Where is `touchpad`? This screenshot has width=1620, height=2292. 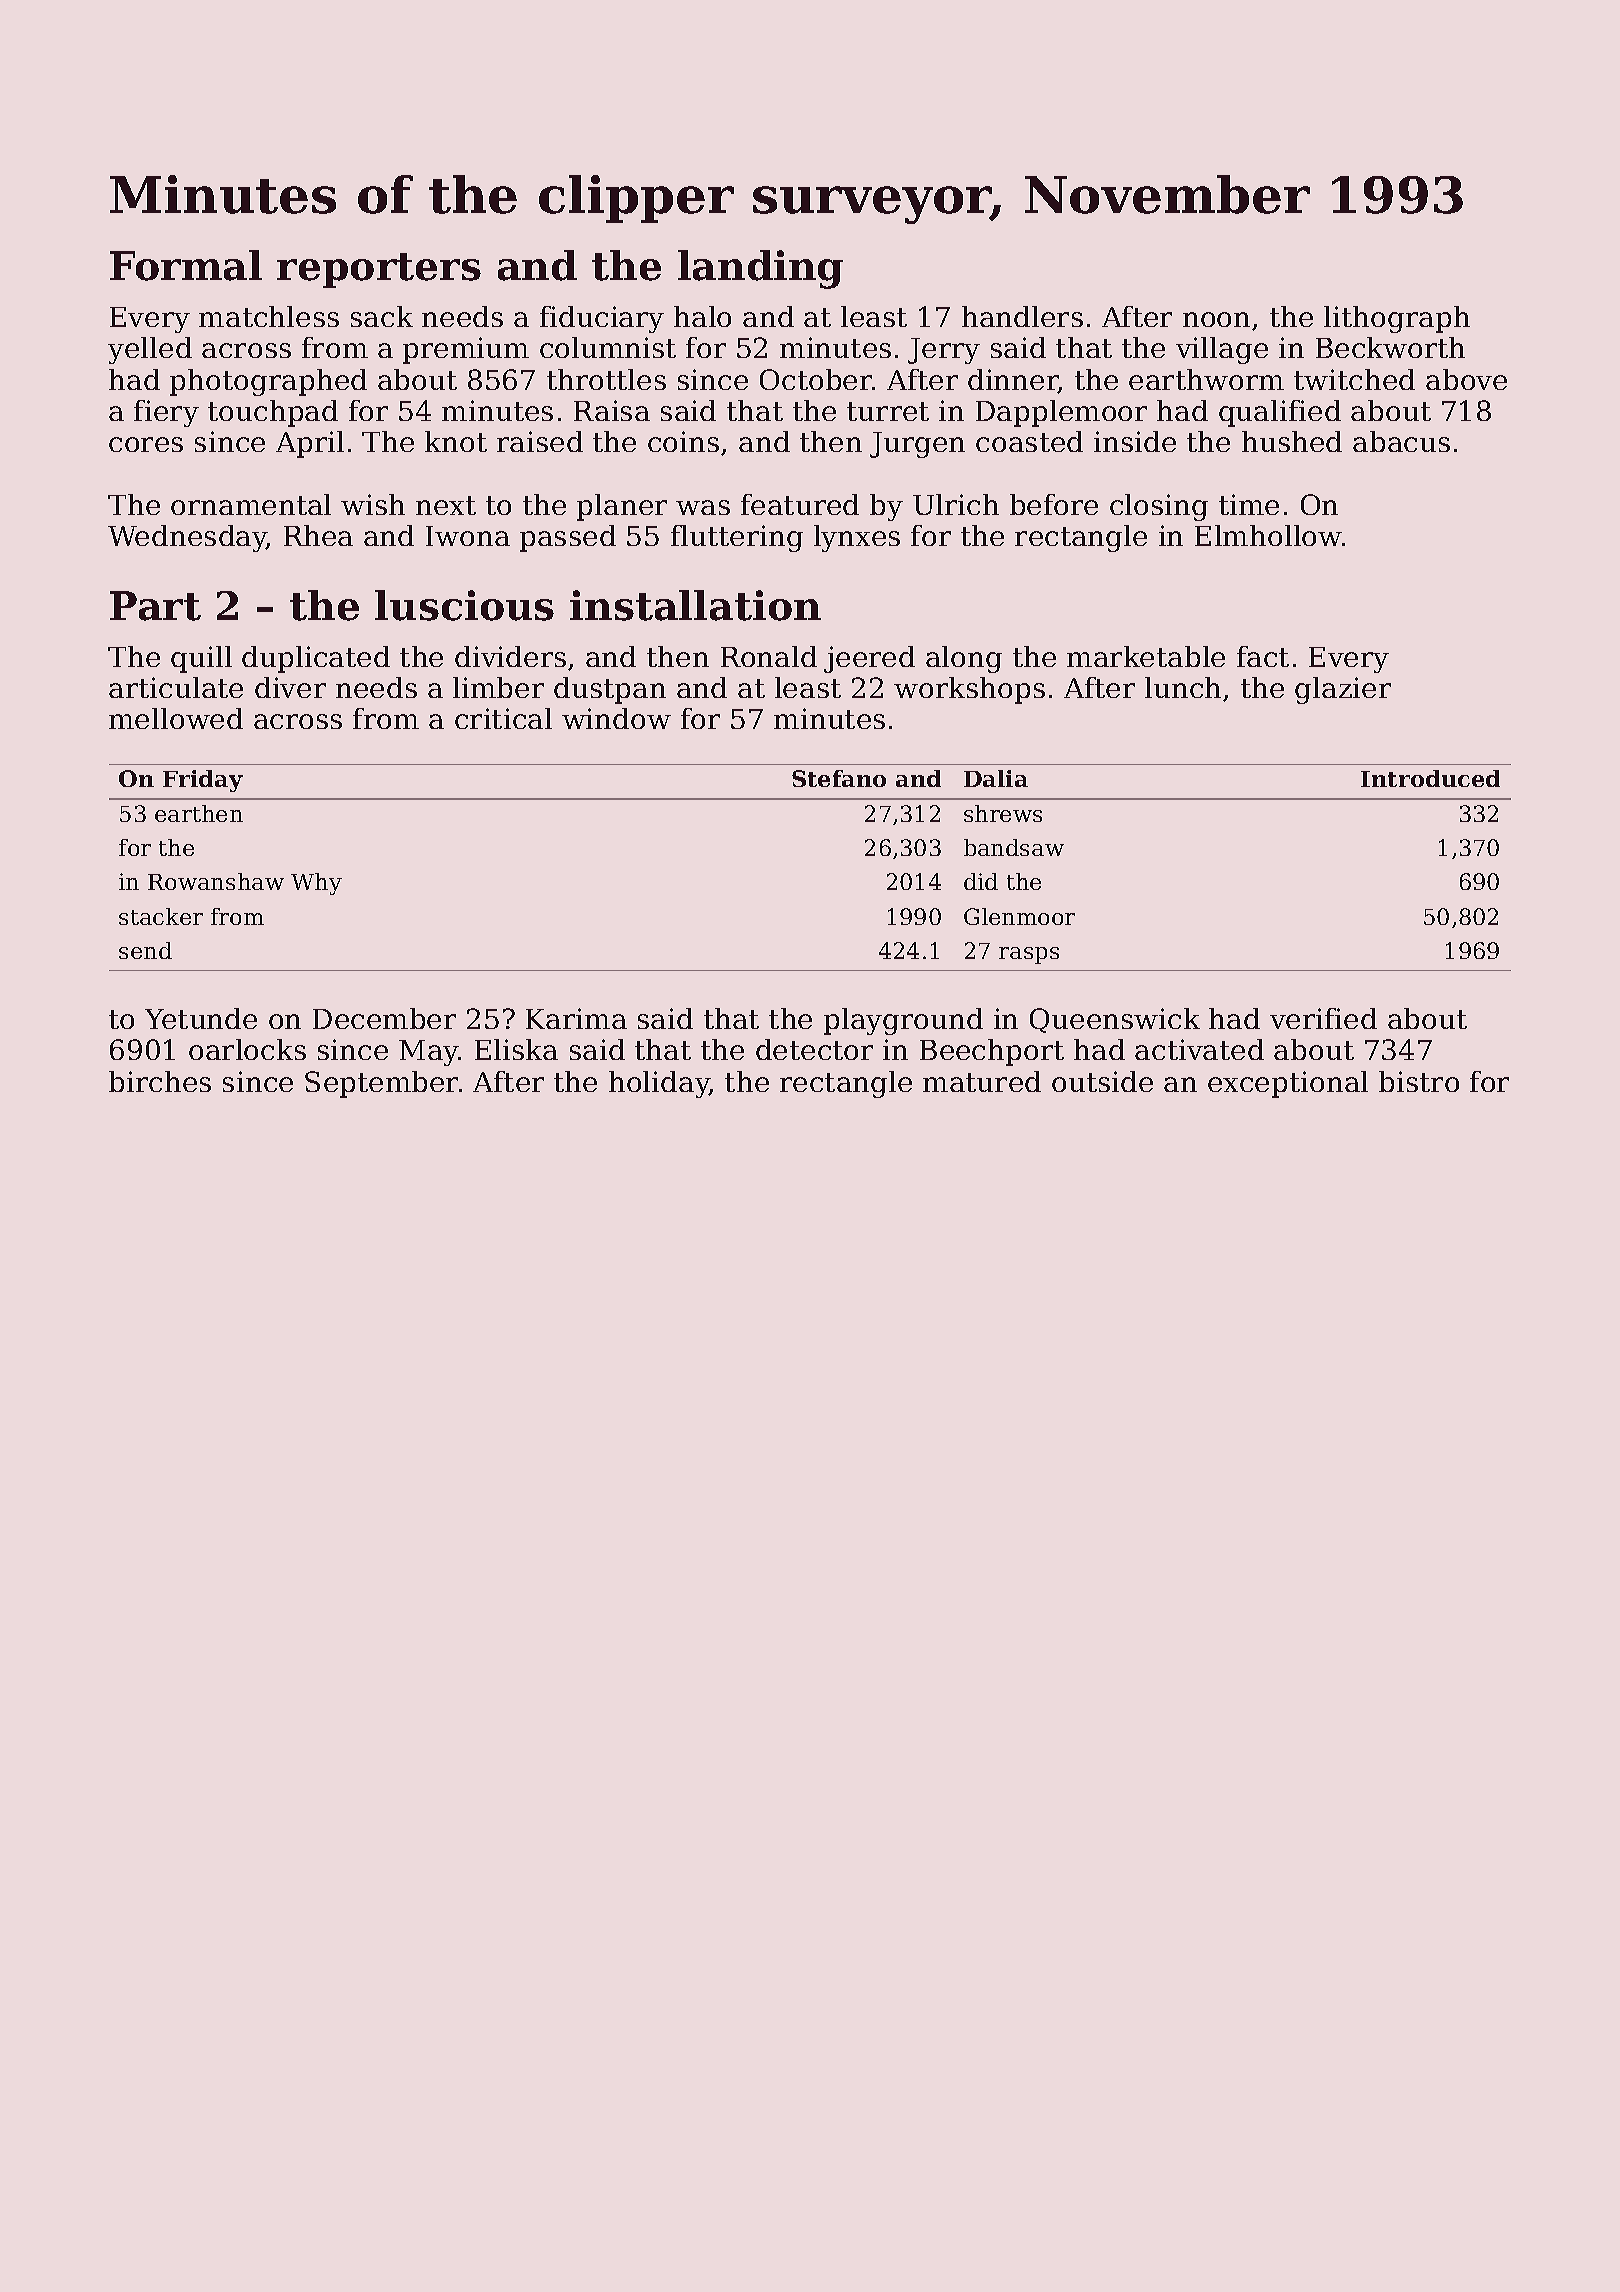 touchpad is located at coordinates (273, 413).
